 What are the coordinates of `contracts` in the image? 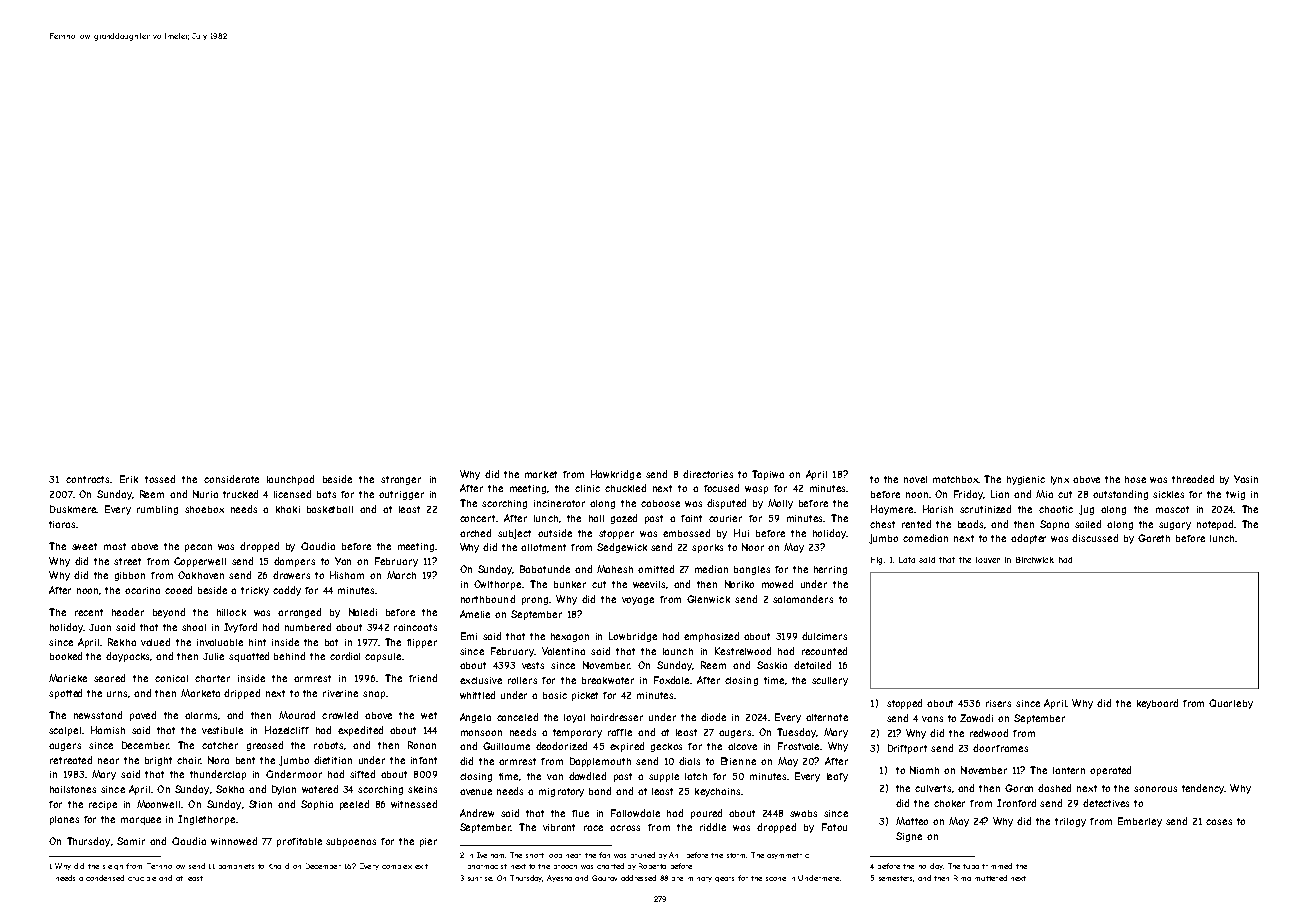 It's located at (87, 479).
